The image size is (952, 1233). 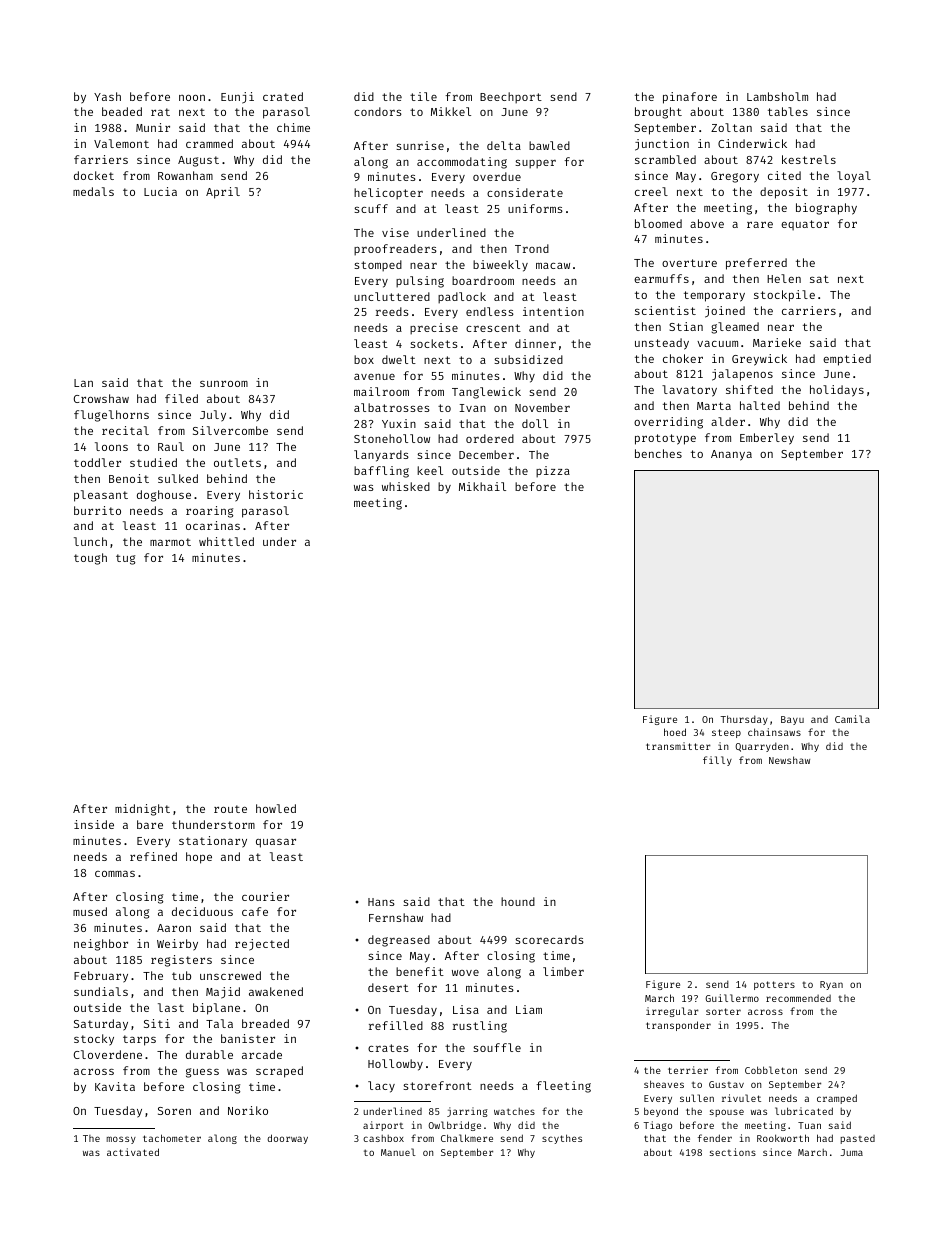 I want to click on Manuel, so click(x=398, y=1152).
